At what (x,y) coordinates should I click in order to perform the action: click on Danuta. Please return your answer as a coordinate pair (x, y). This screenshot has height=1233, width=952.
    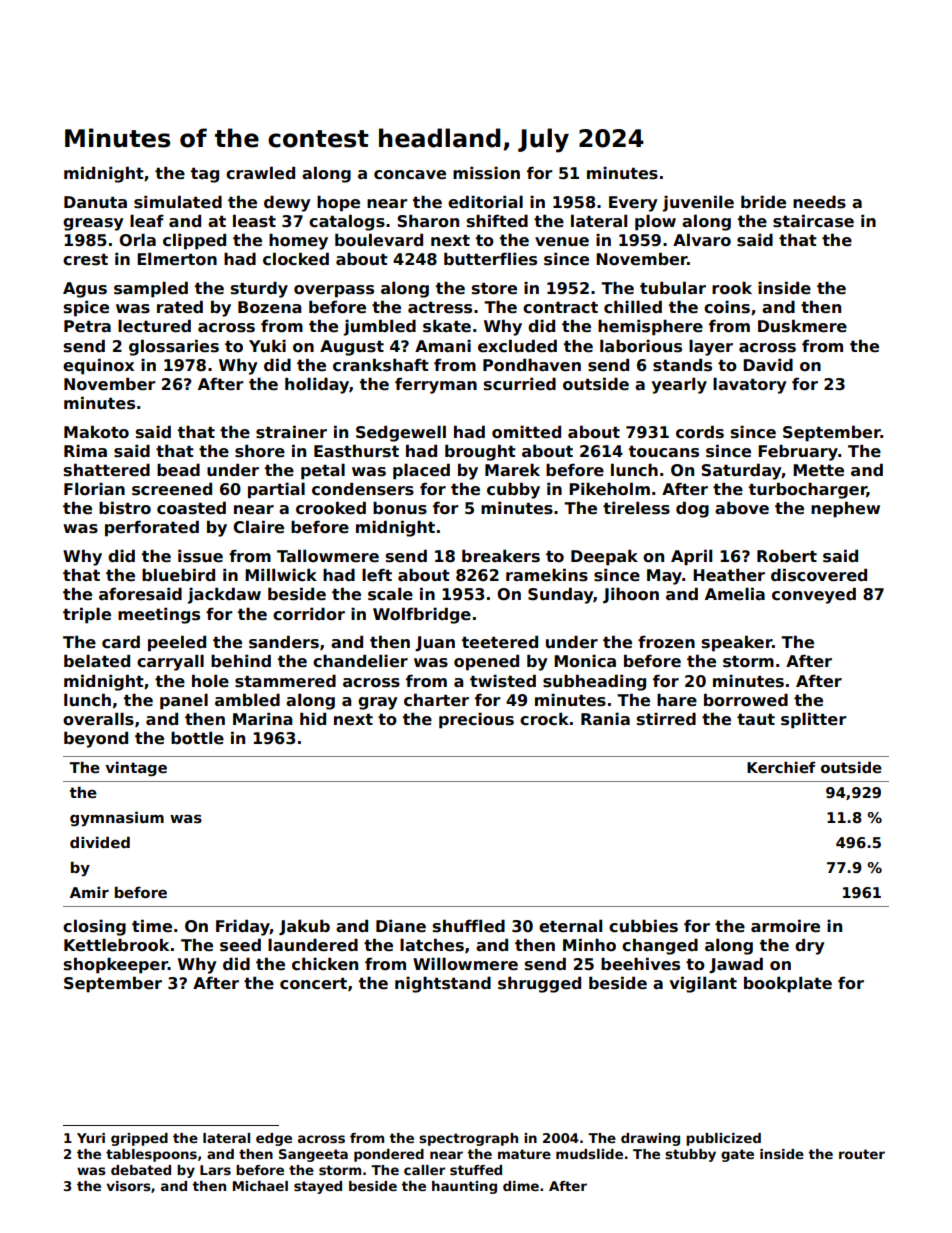
    Looking at the image, I should click on (95, 202).
